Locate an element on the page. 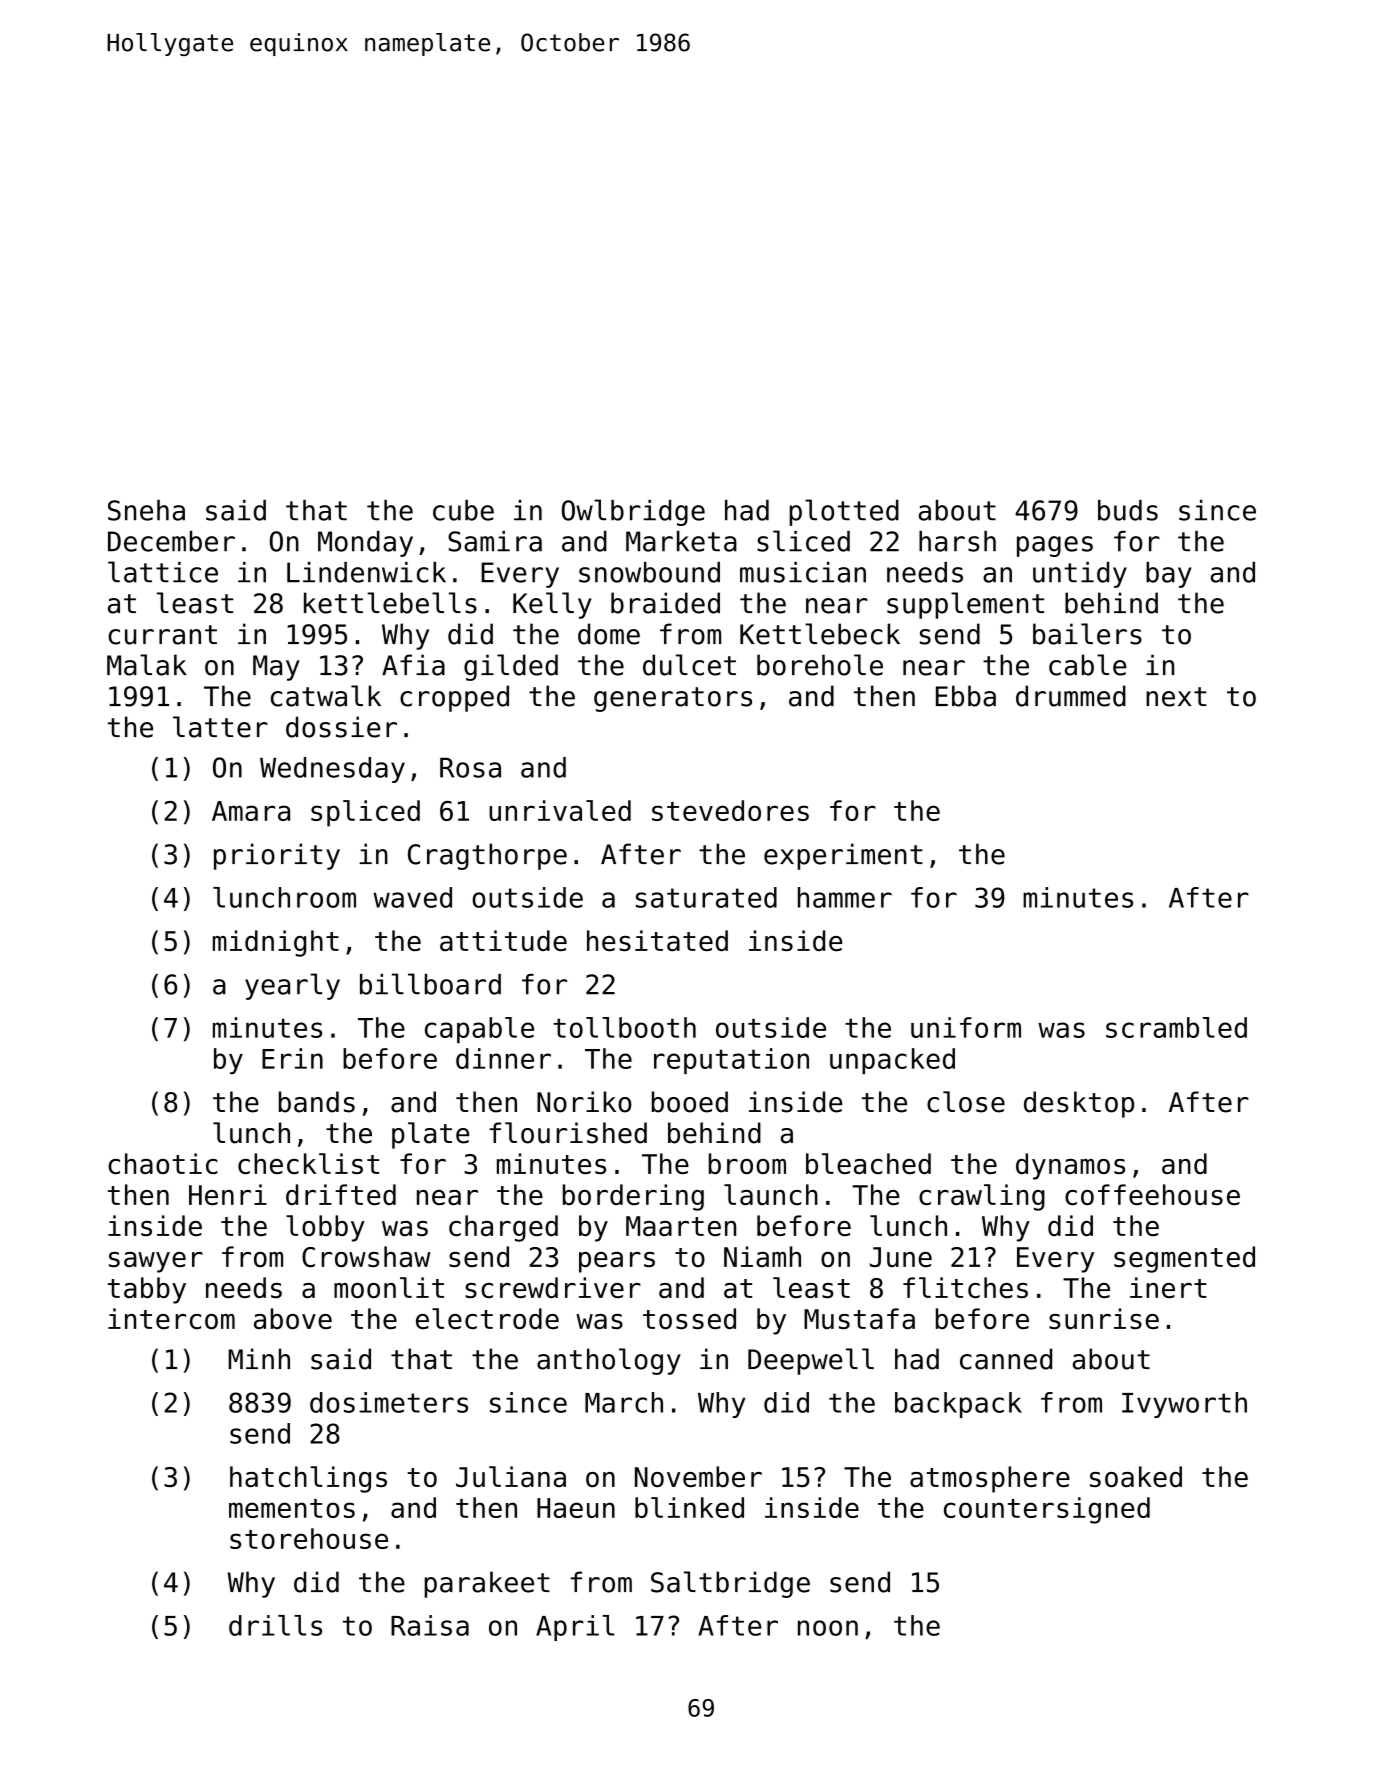  inert is located at coordinates (1168, 1287).
